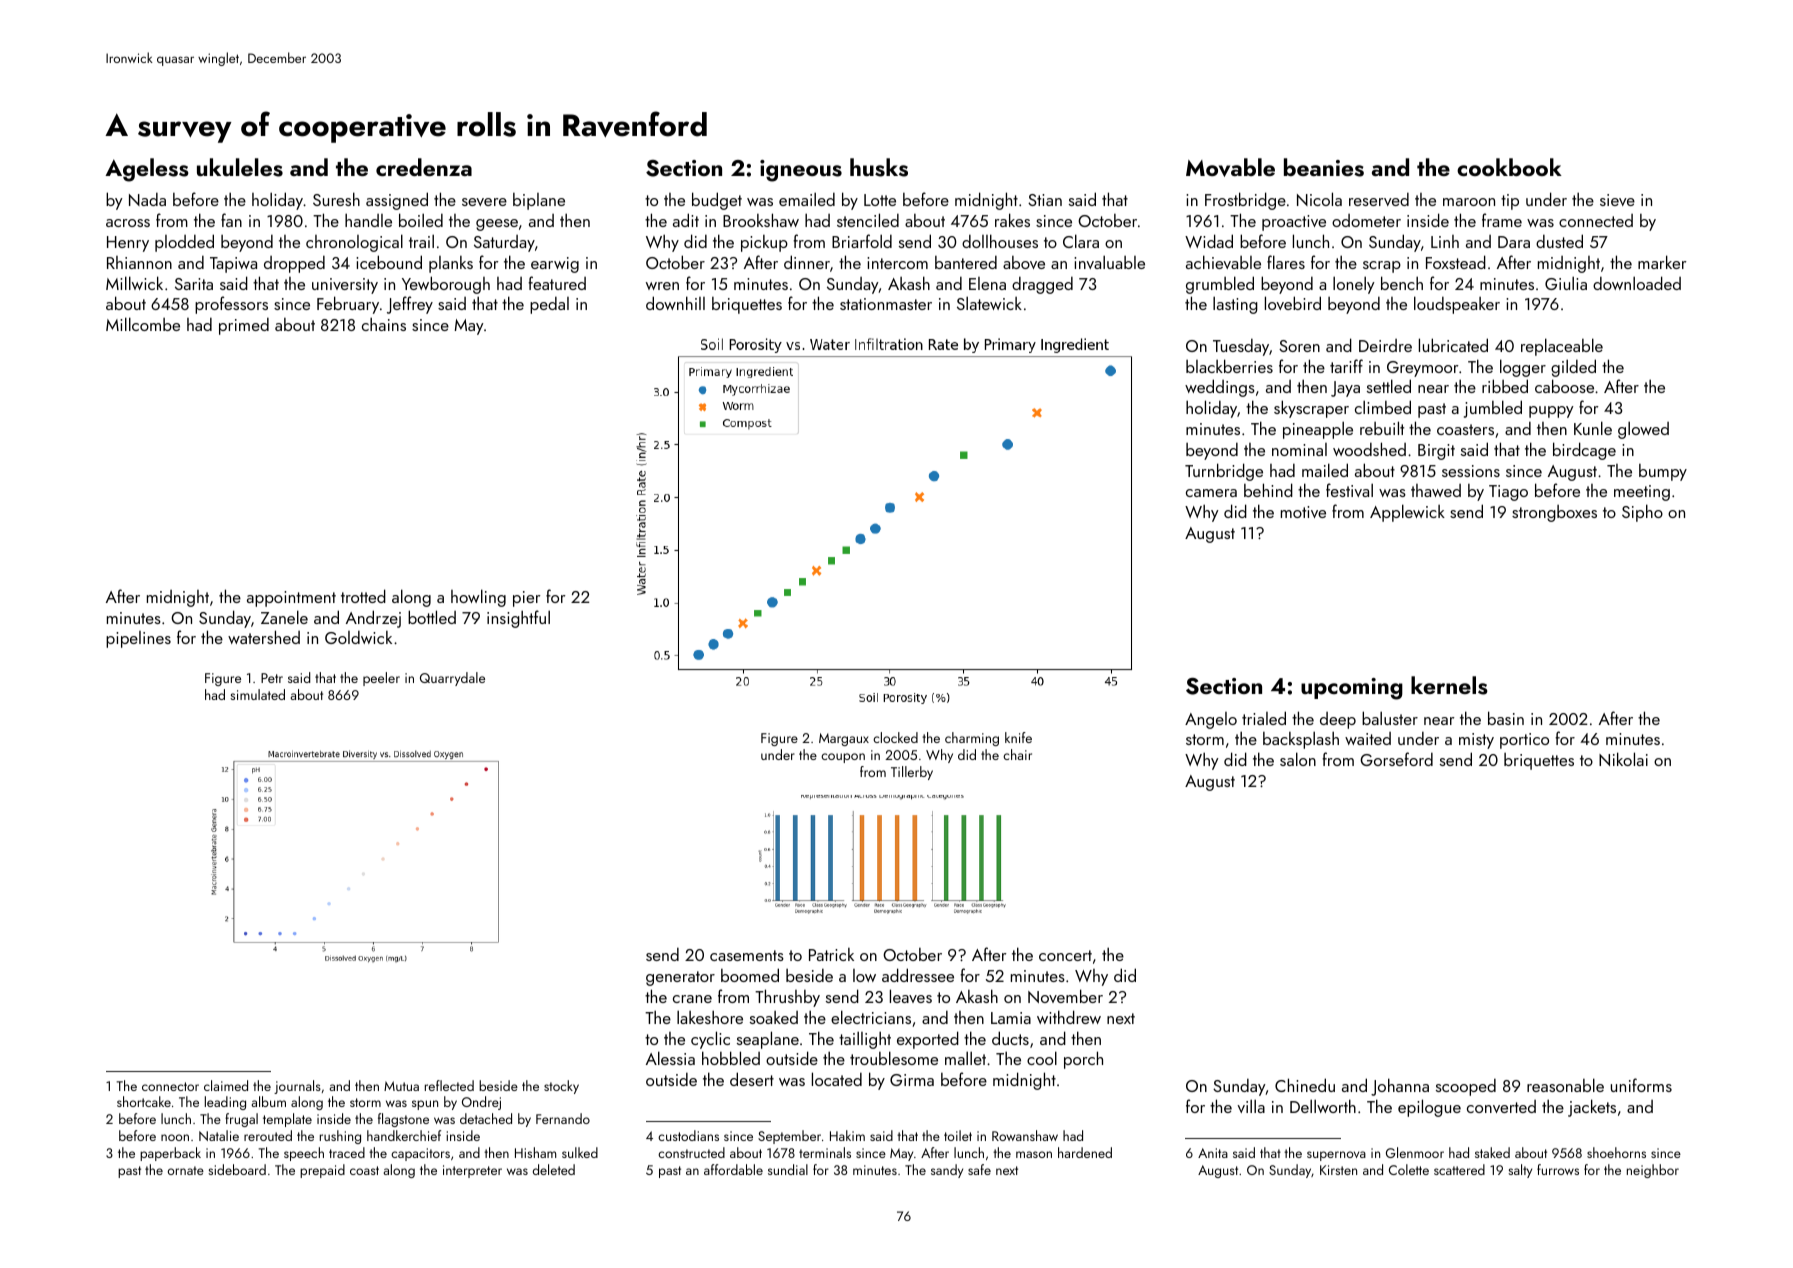 This image has height=1268, width=1793. Describe the element at coordinates (1623, 759) in the image. I see `Nikolai` at that location.
